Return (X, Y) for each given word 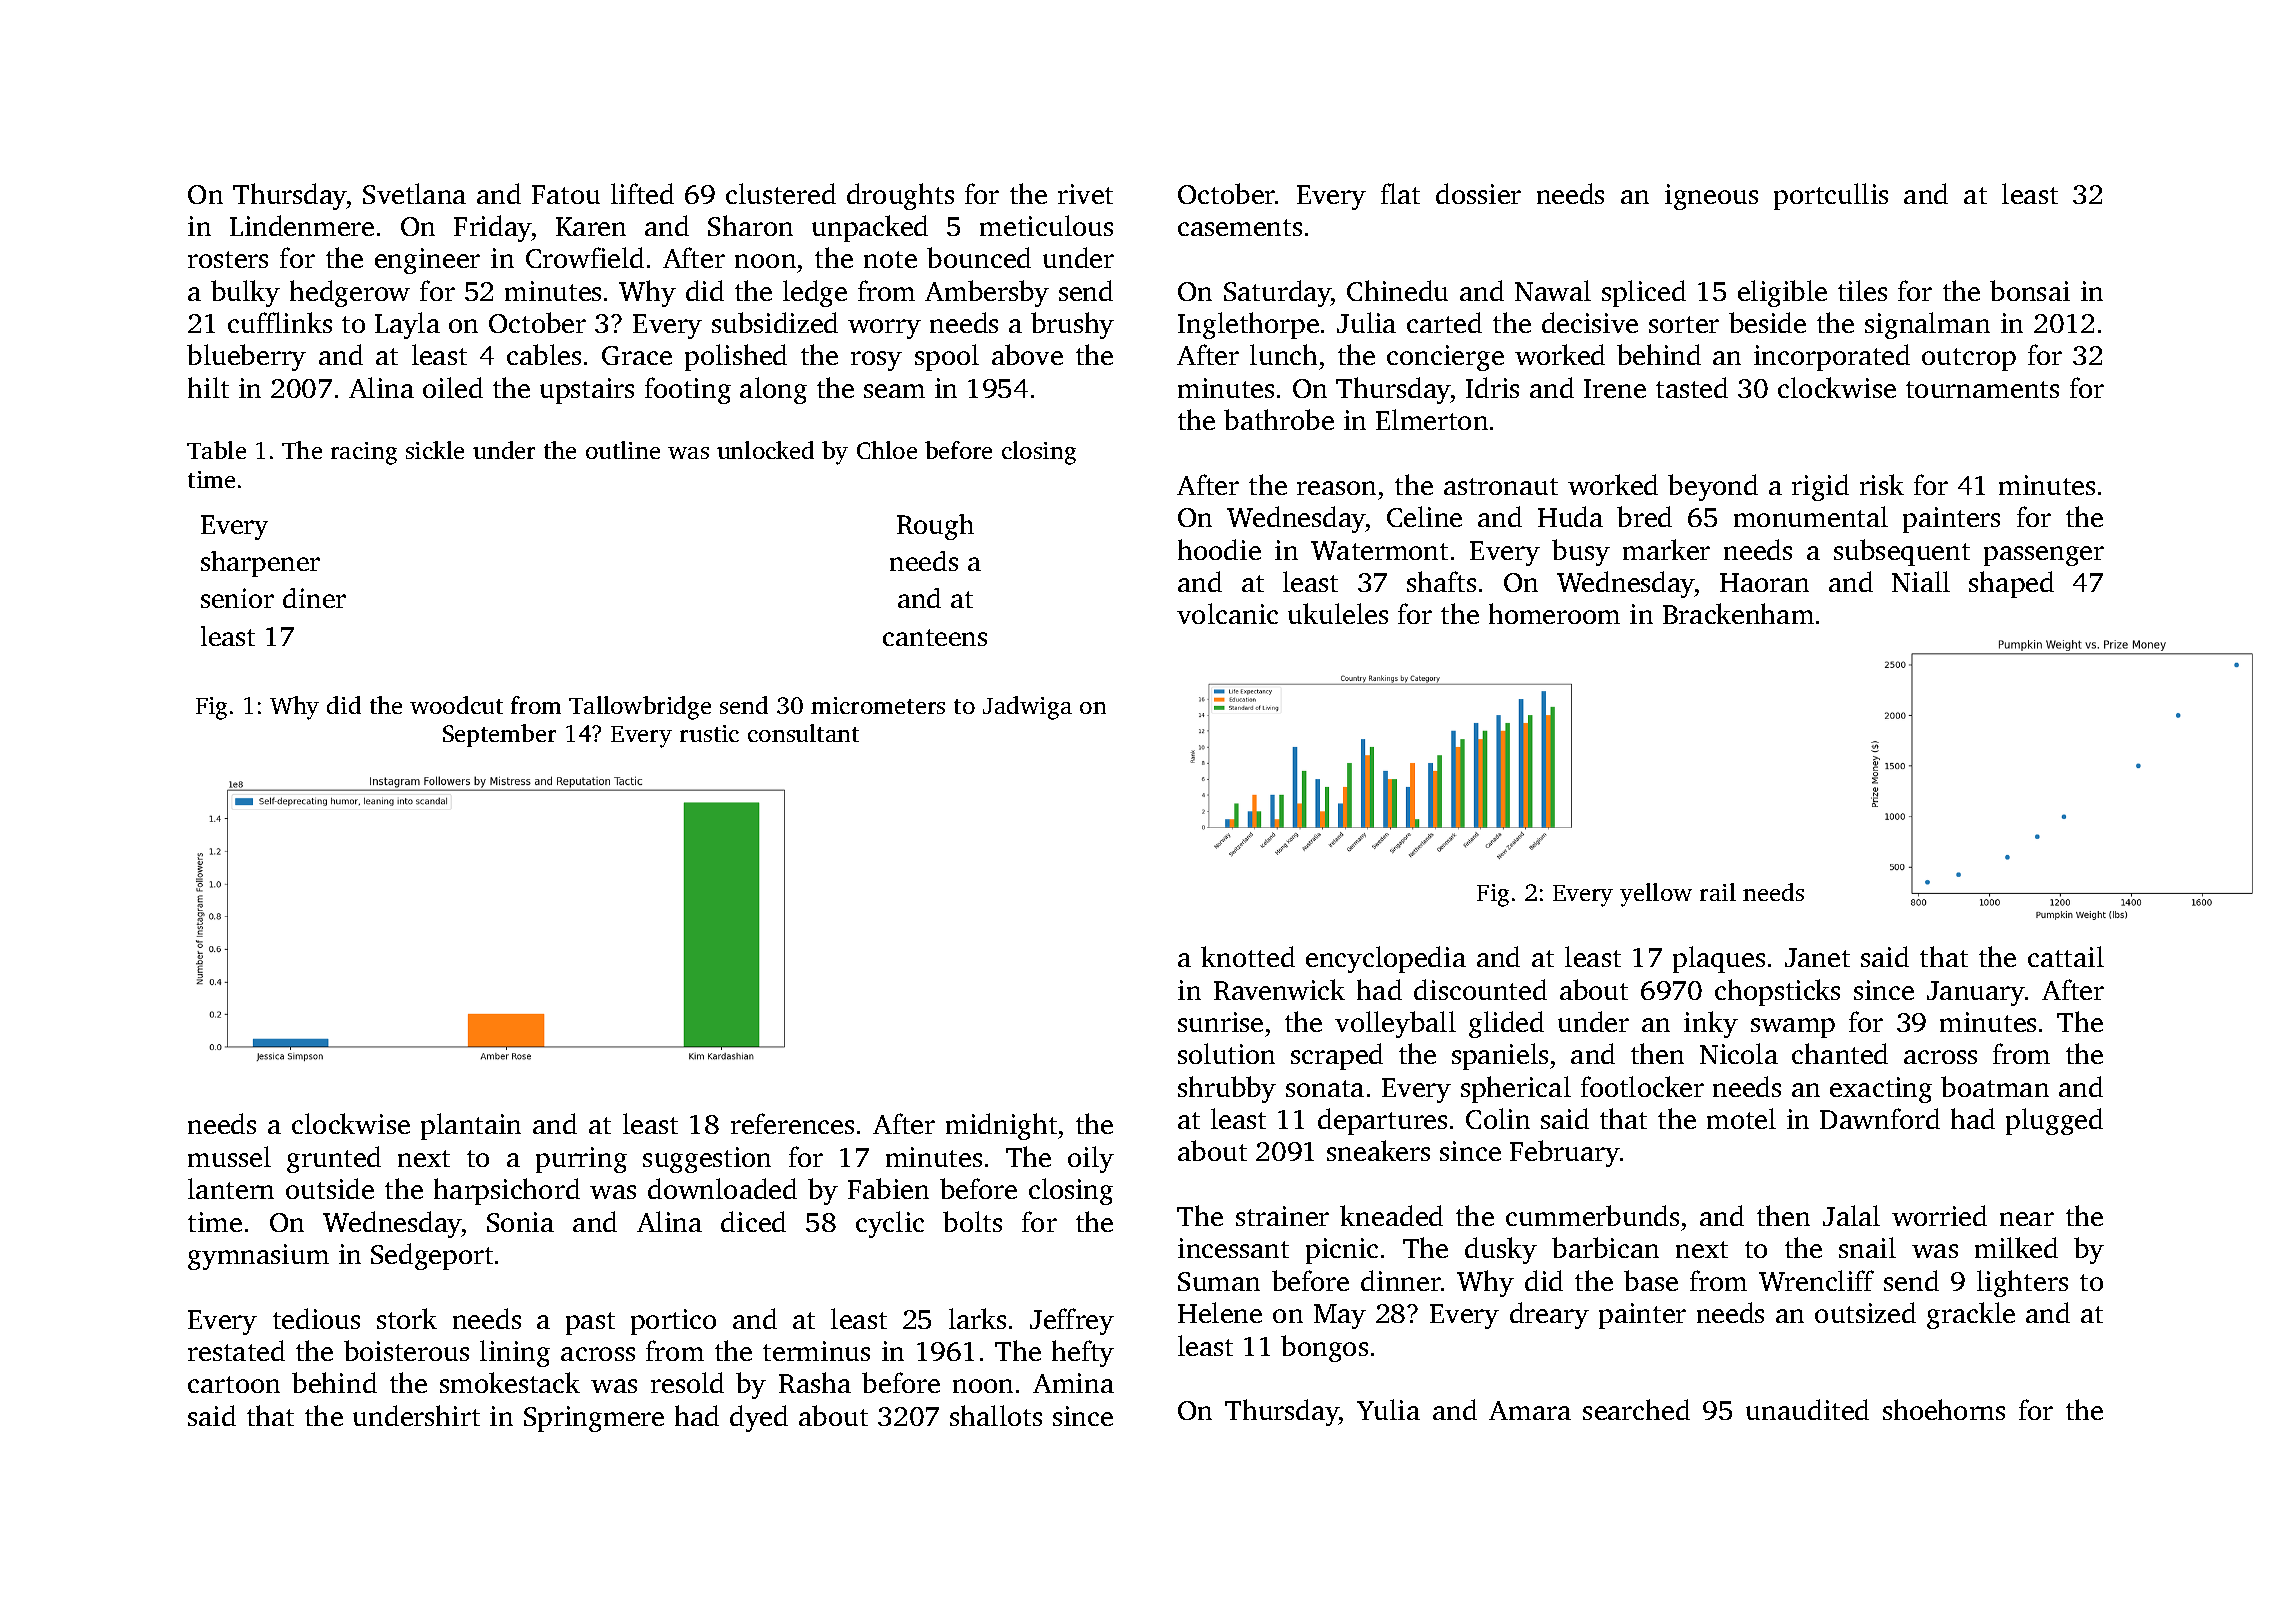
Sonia (520, 1222)
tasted (1692, 387)
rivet (1085, 194)
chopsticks (1777, 992)
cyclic (890, 1224)
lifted (642, 193)
